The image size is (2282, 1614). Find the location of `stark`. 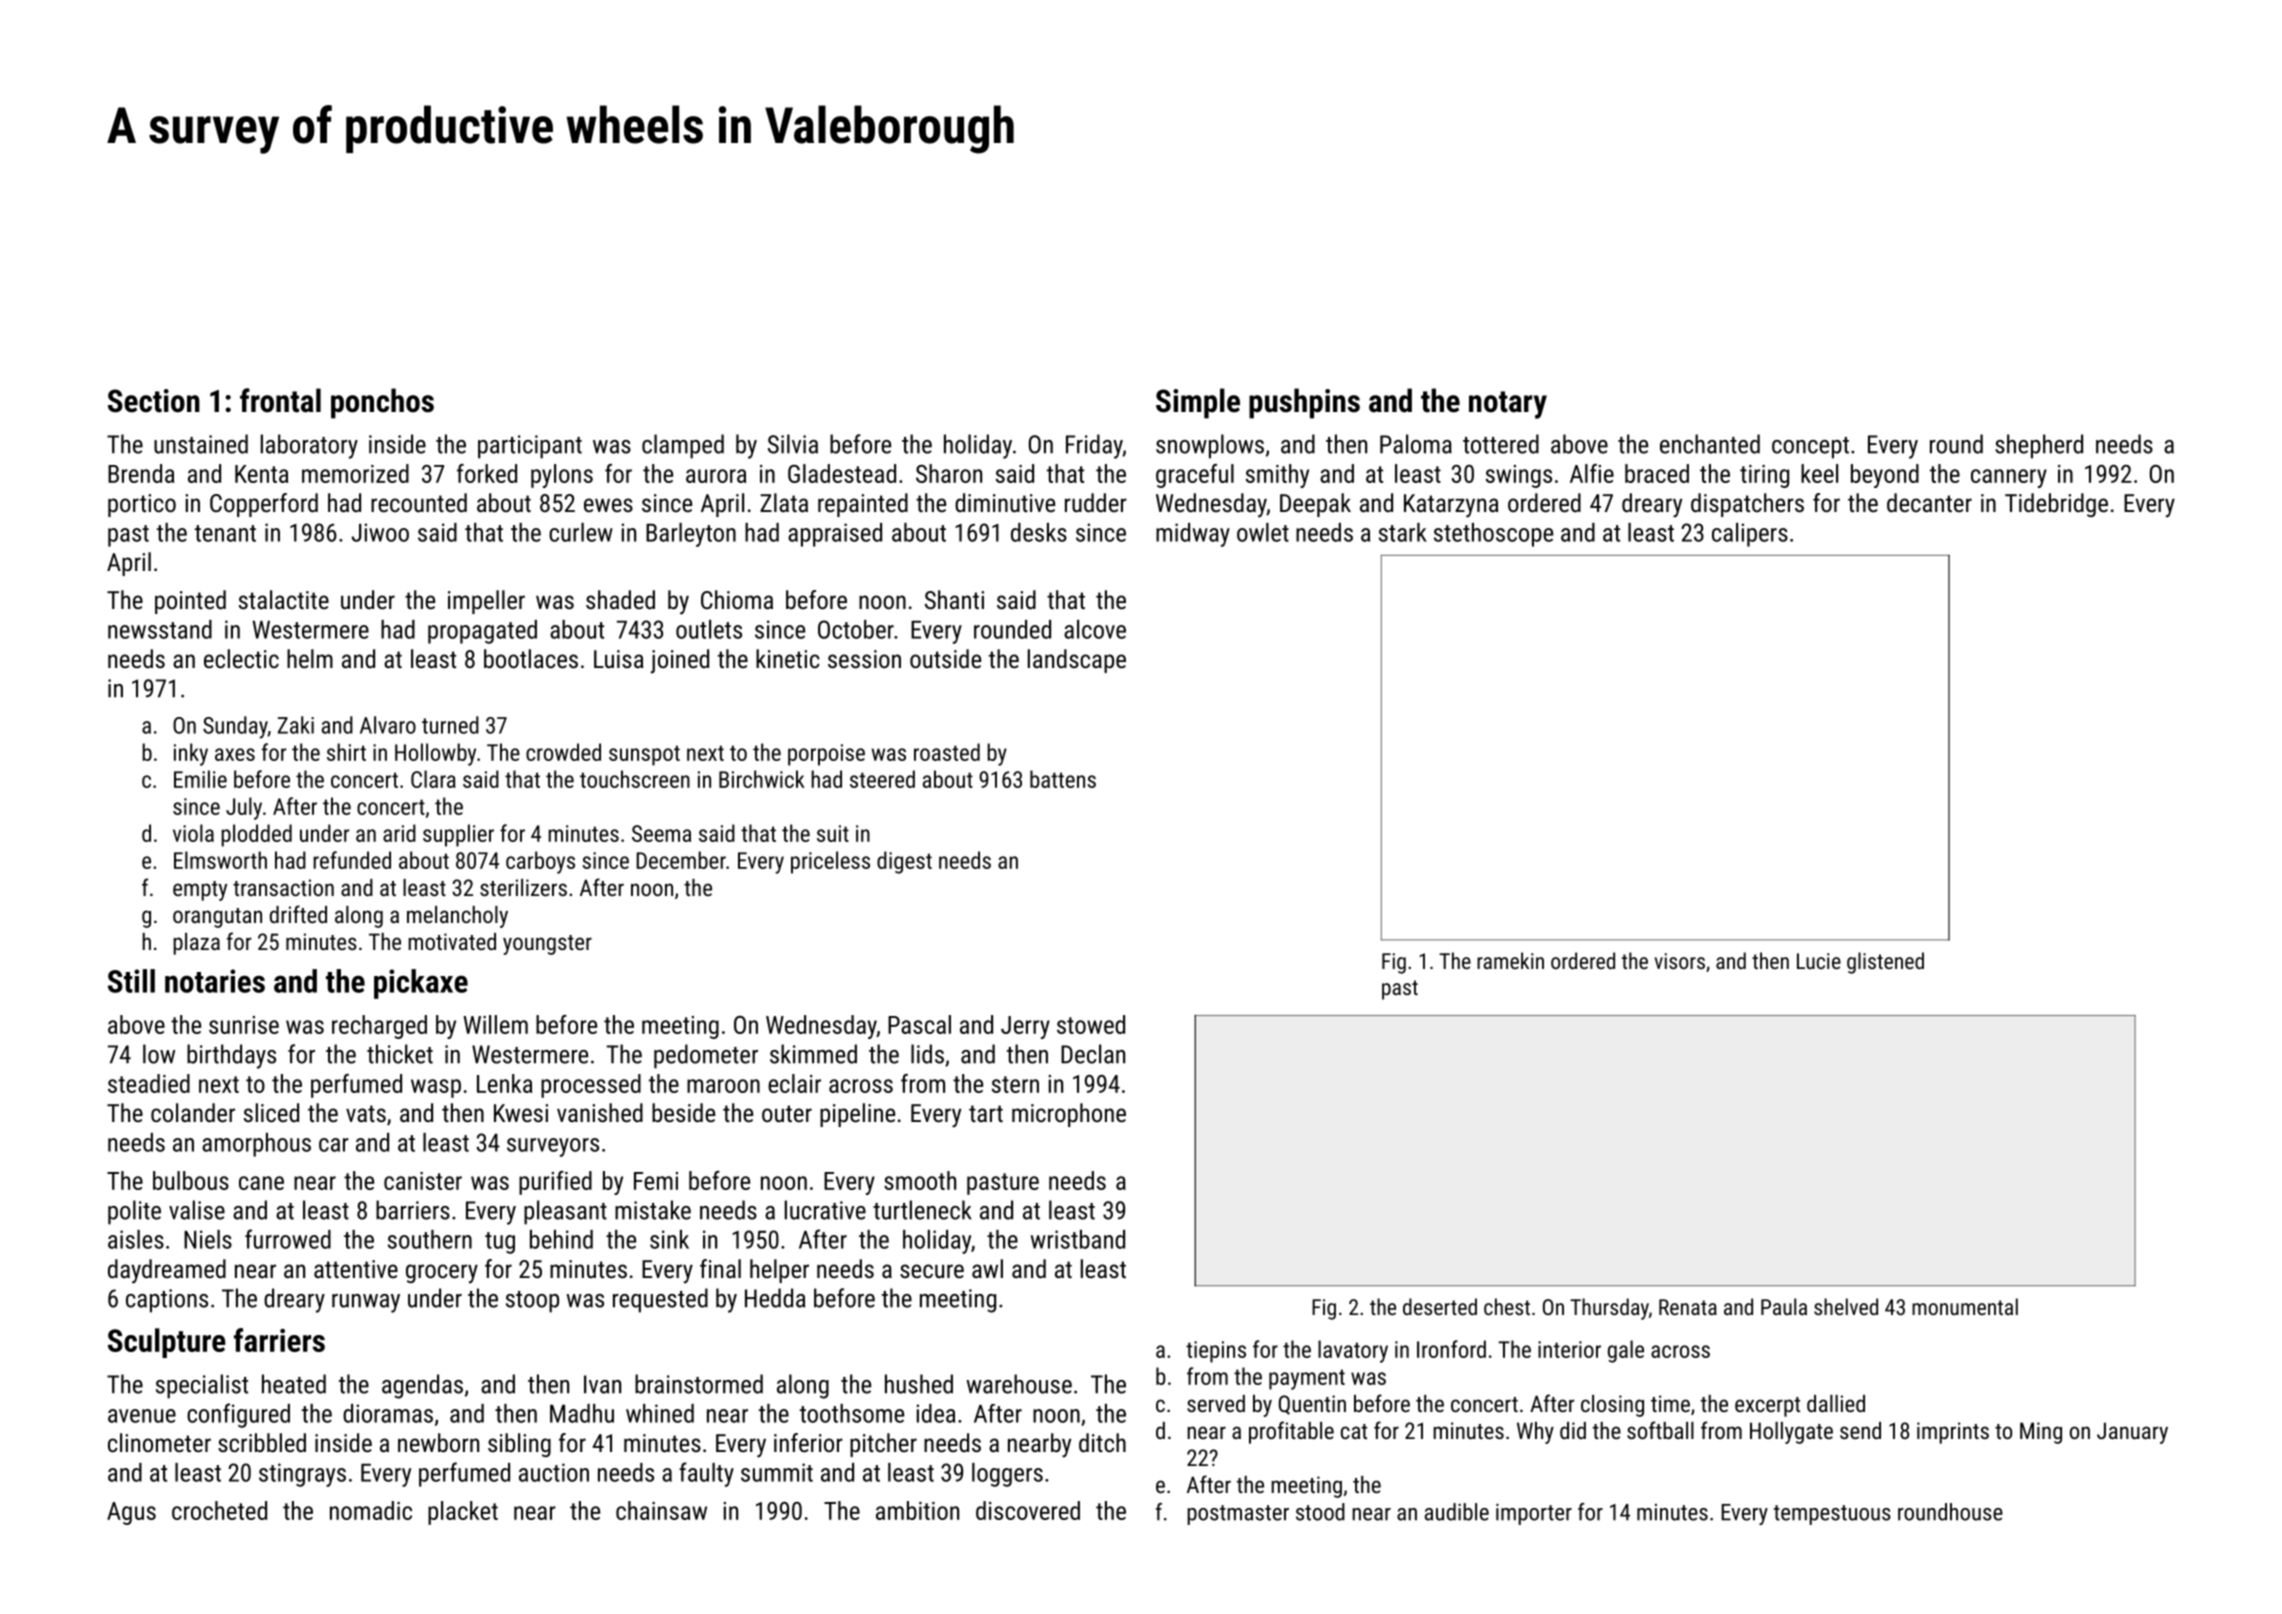

stark is located at coordinates (1403, 532).
